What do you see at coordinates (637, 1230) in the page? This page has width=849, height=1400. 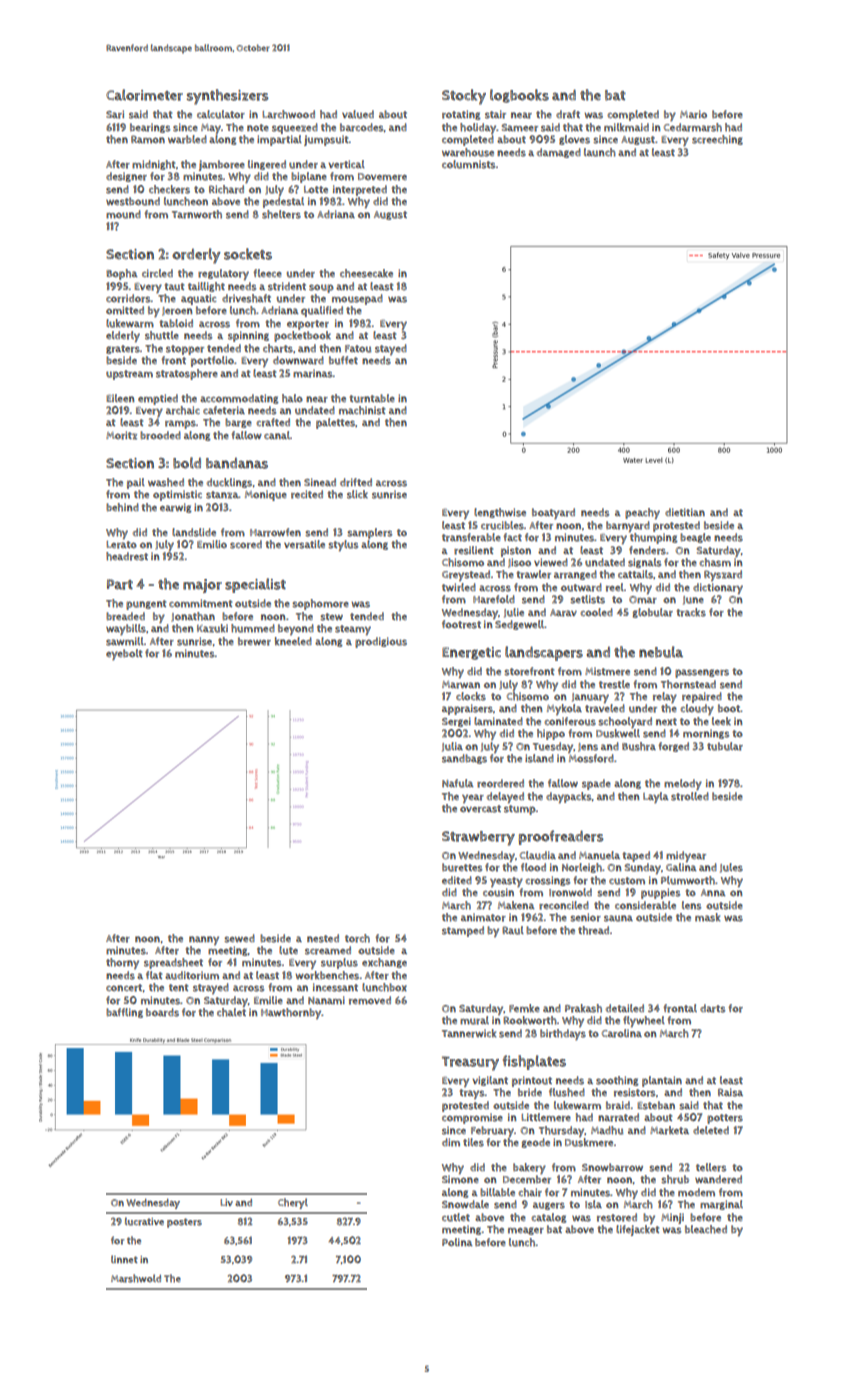 I see `lifejacket` at bounding box center [637, 1230].
